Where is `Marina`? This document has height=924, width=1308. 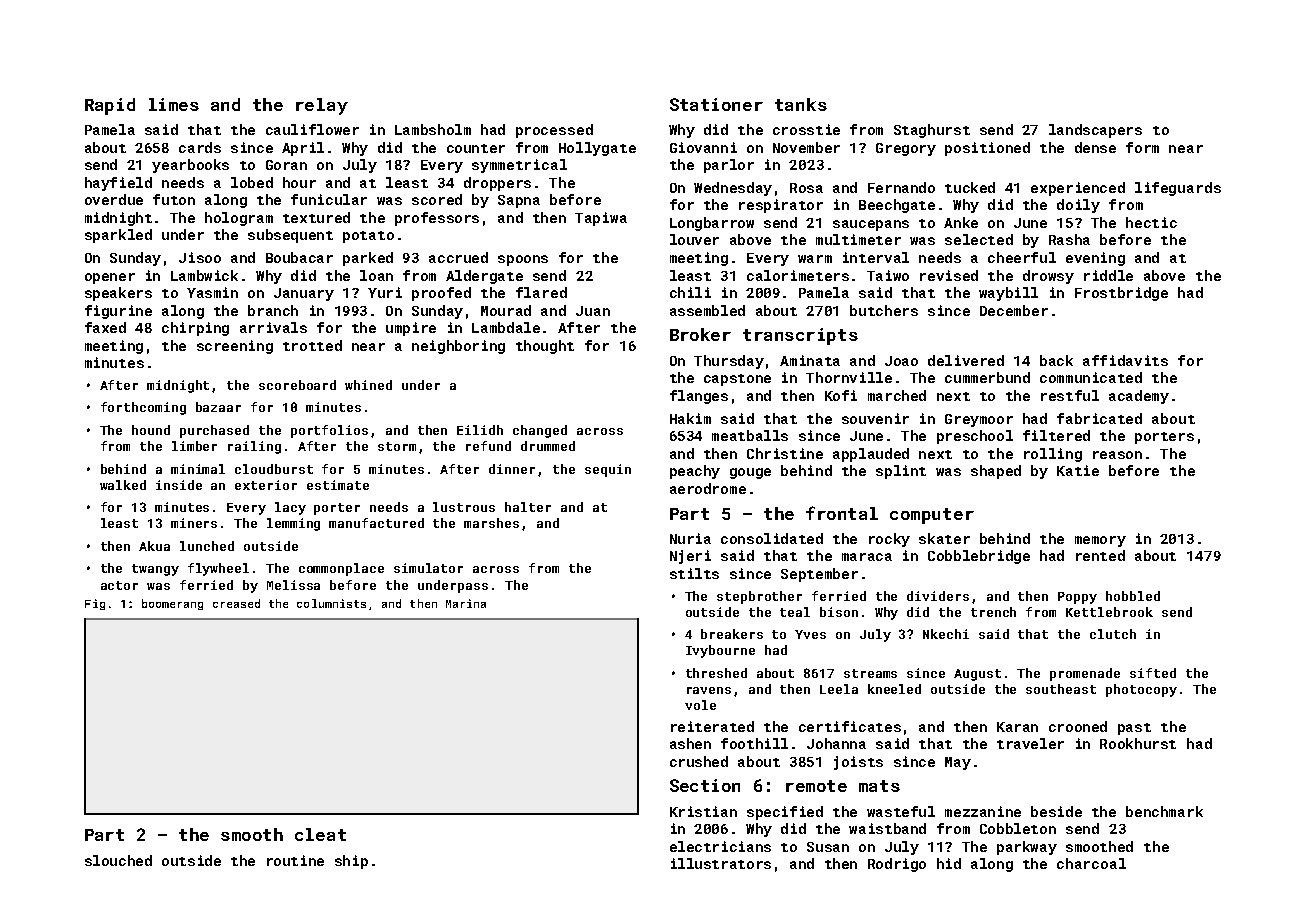 Marina is located at coordinates (466, 603).
